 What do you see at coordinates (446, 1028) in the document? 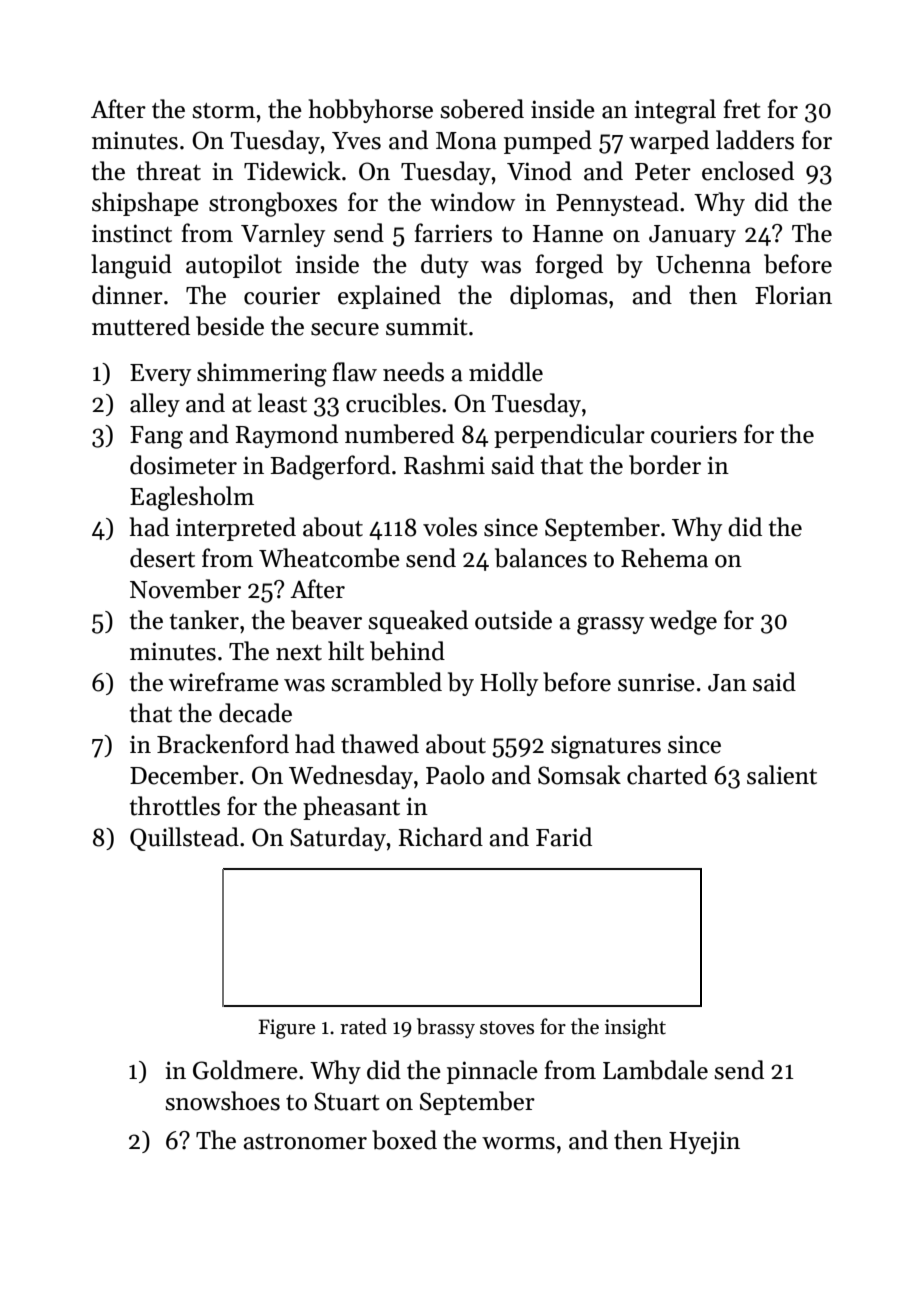
I see `brassy` at bounding box center [446, 1028].
